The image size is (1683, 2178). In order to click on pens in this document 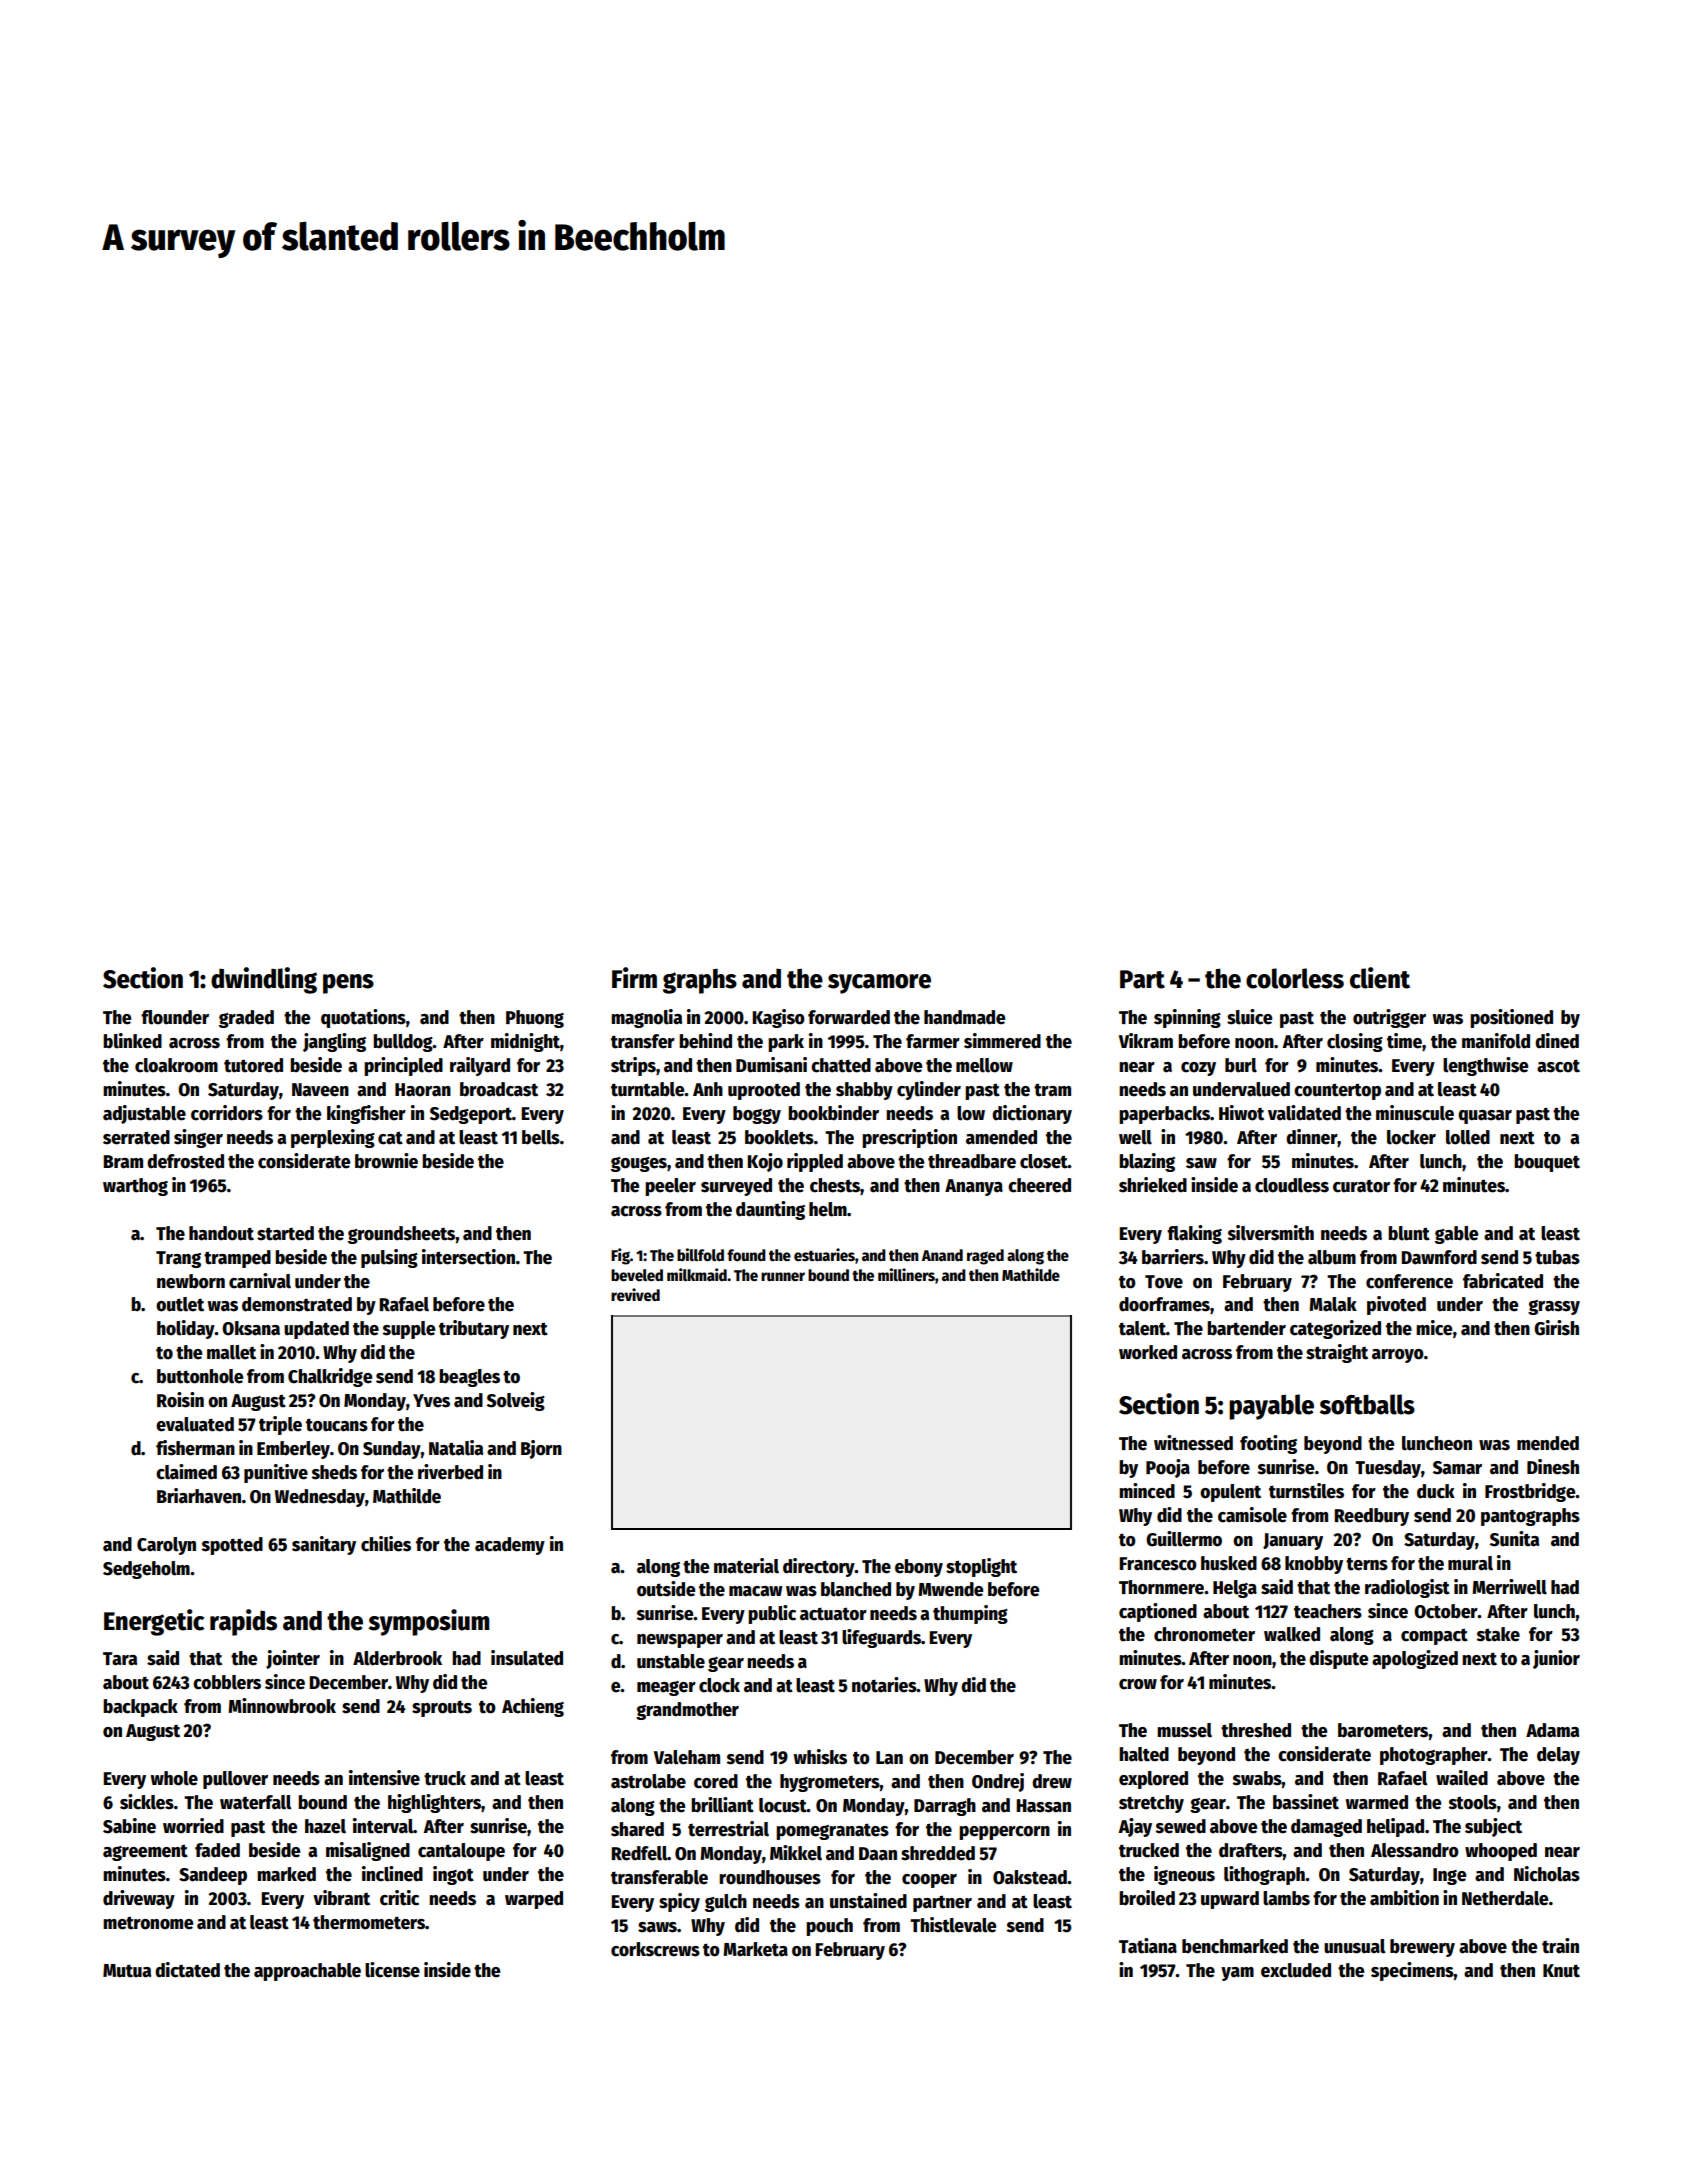, I will do `click(348, 984)`.
